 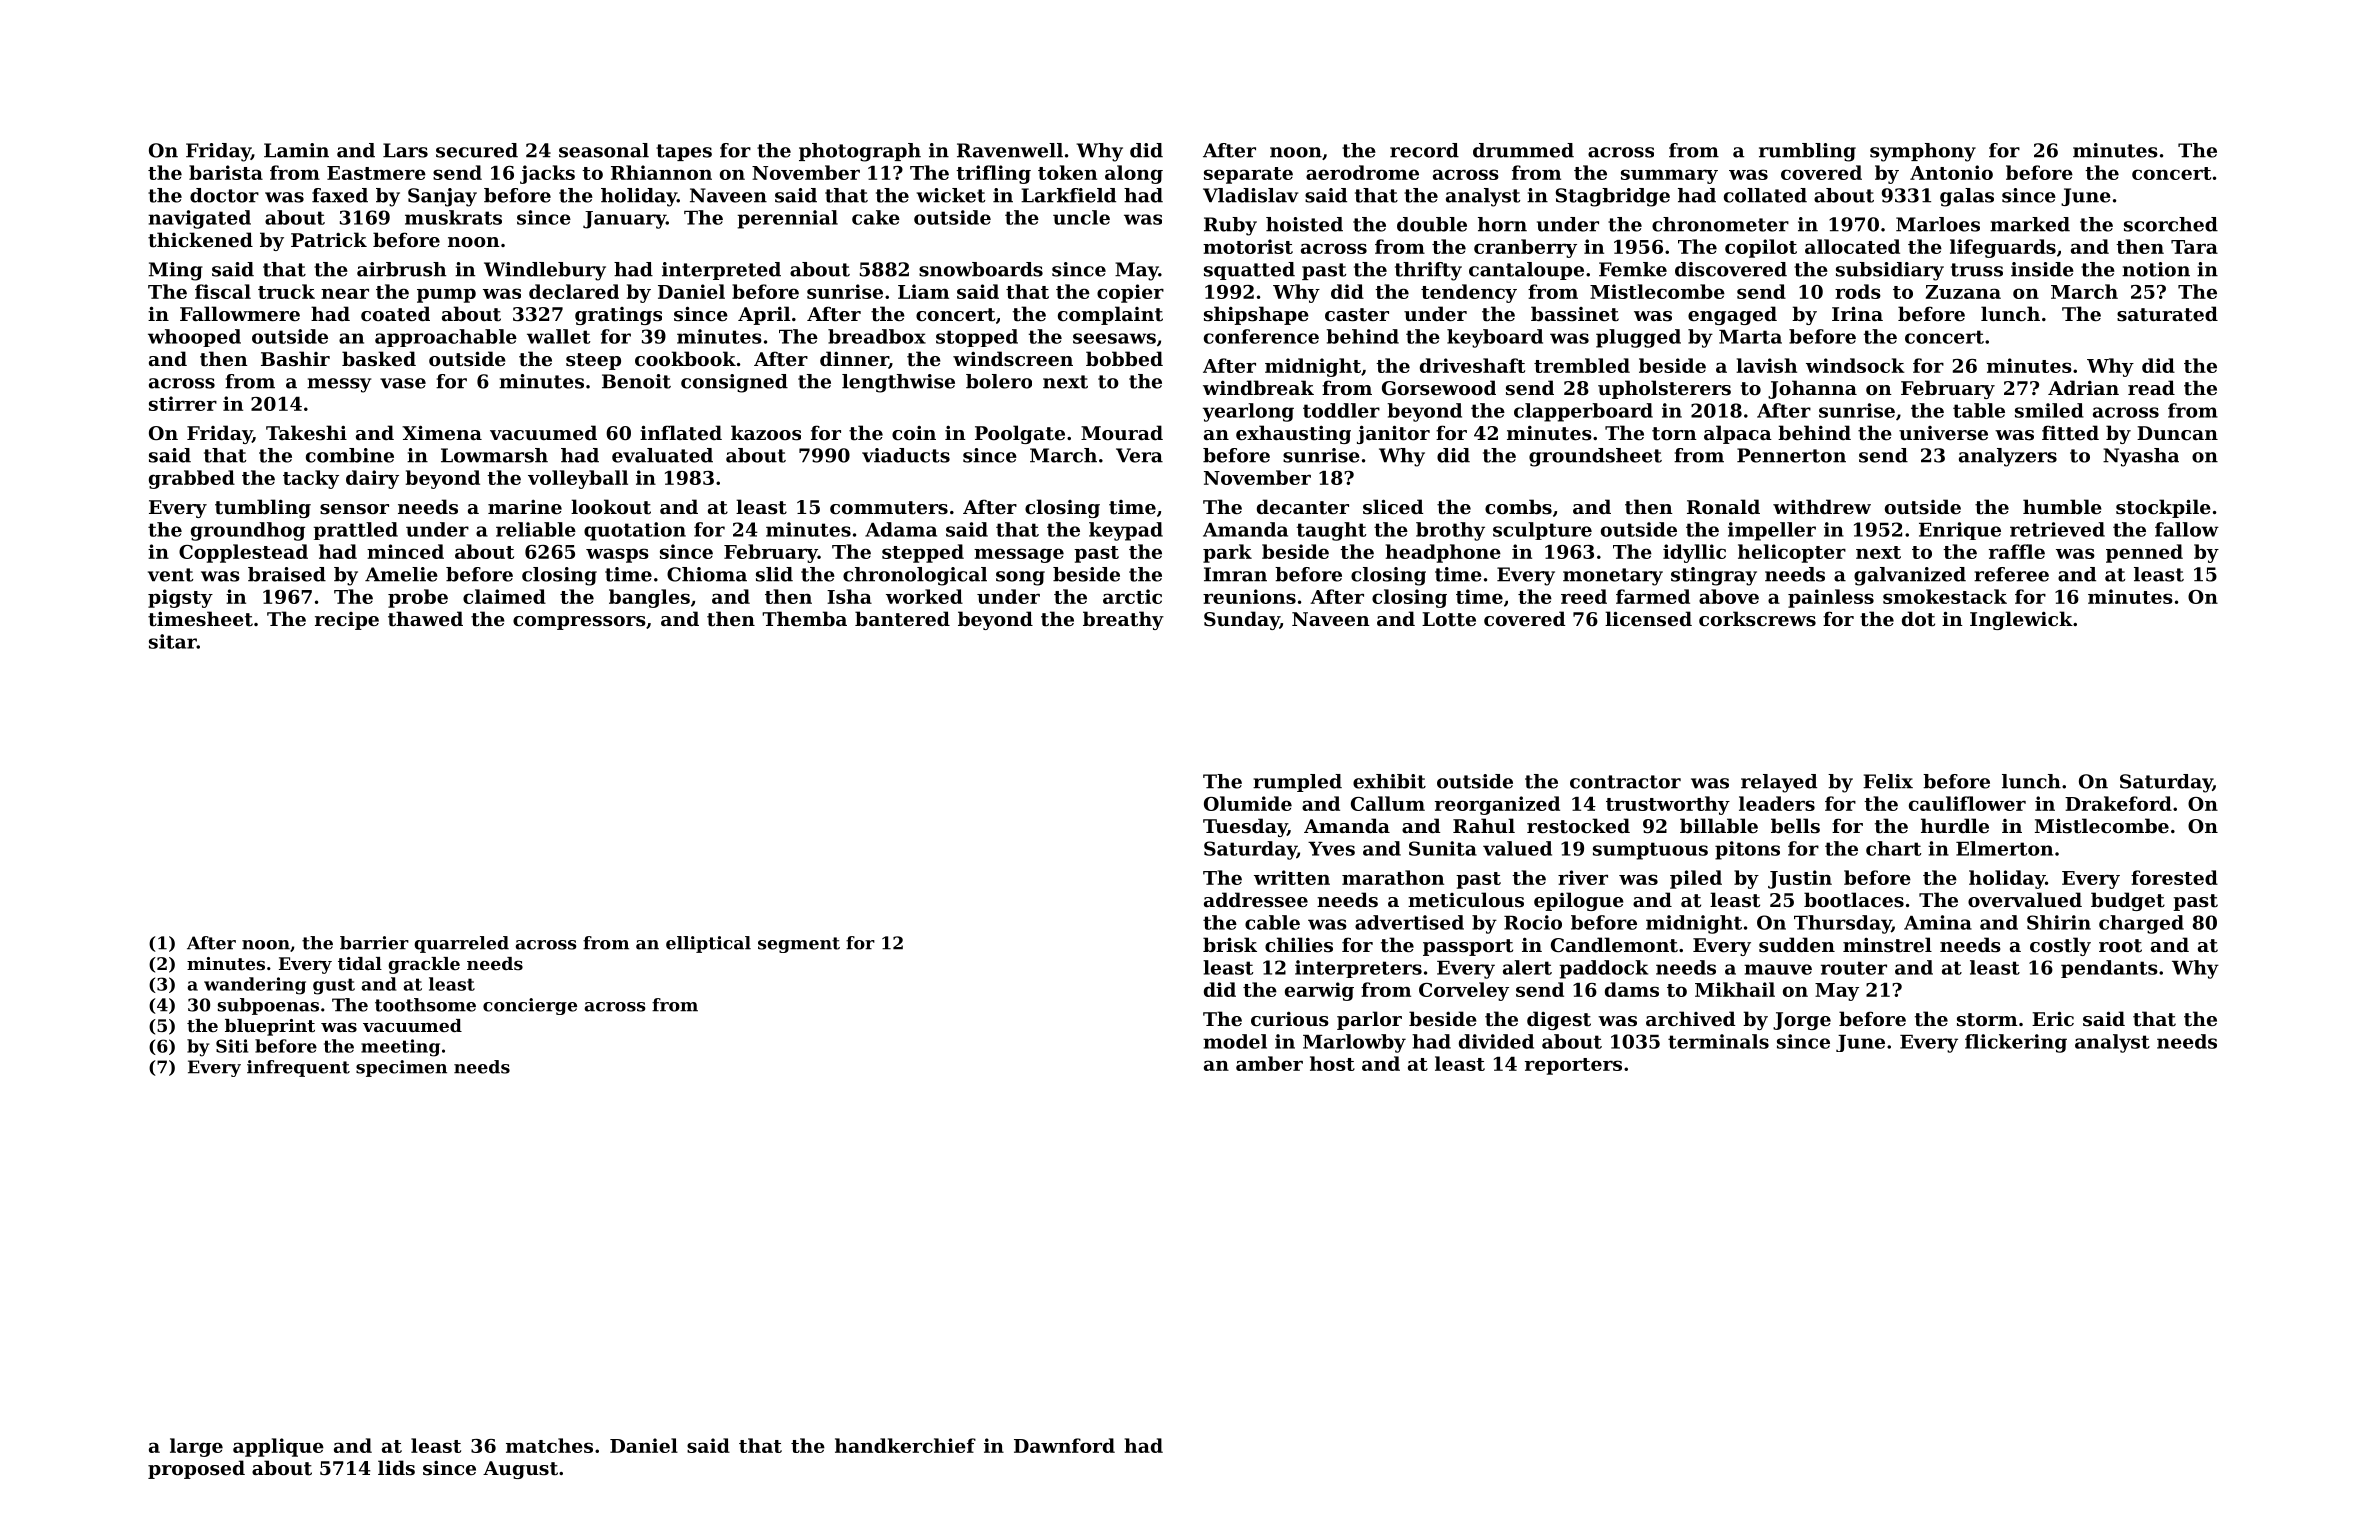 I want to click on amber, so click(x=1269, y=1063).
